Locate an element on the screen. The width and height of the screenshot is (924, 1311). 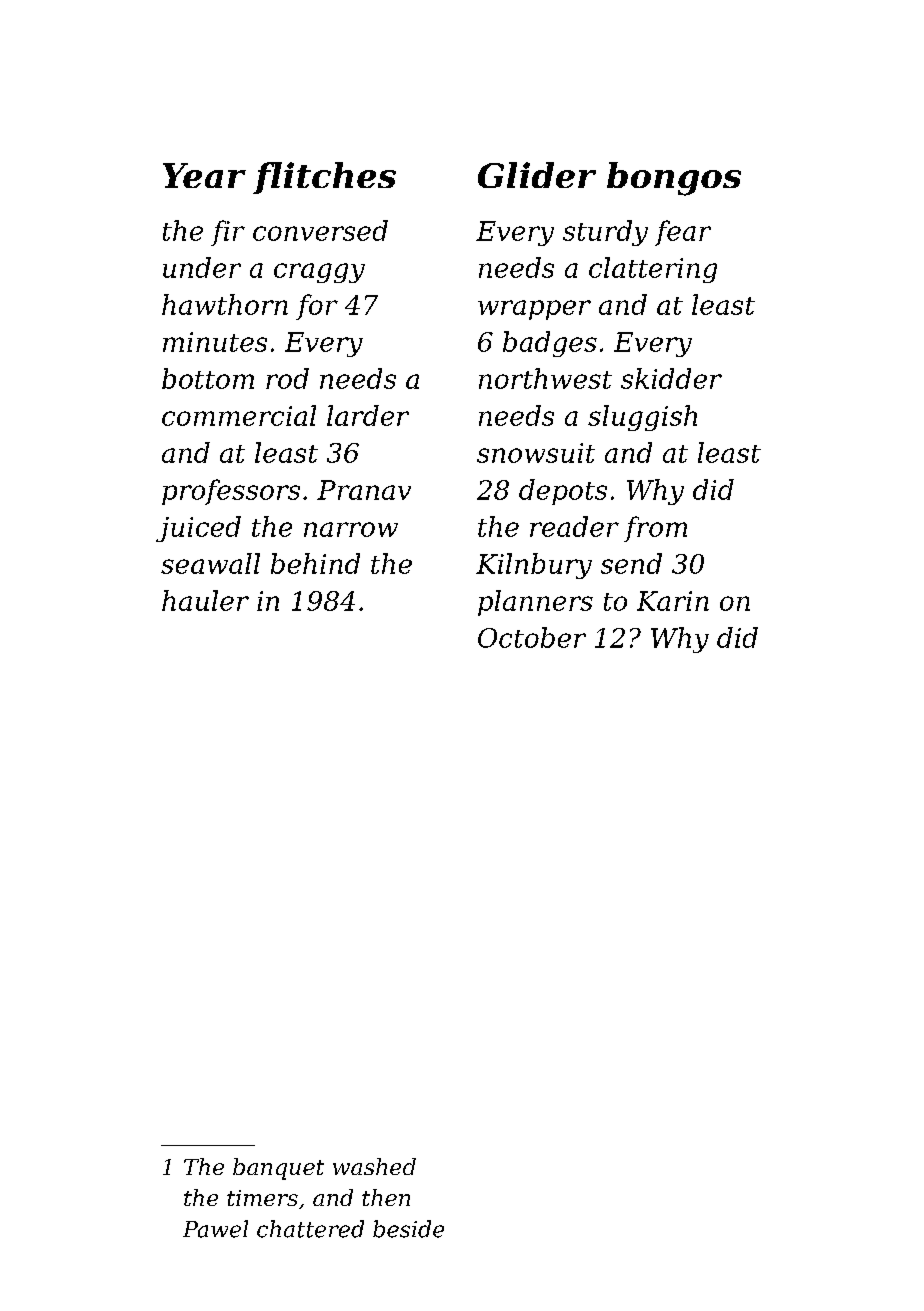
planners is located at coordinates (535, 603).
